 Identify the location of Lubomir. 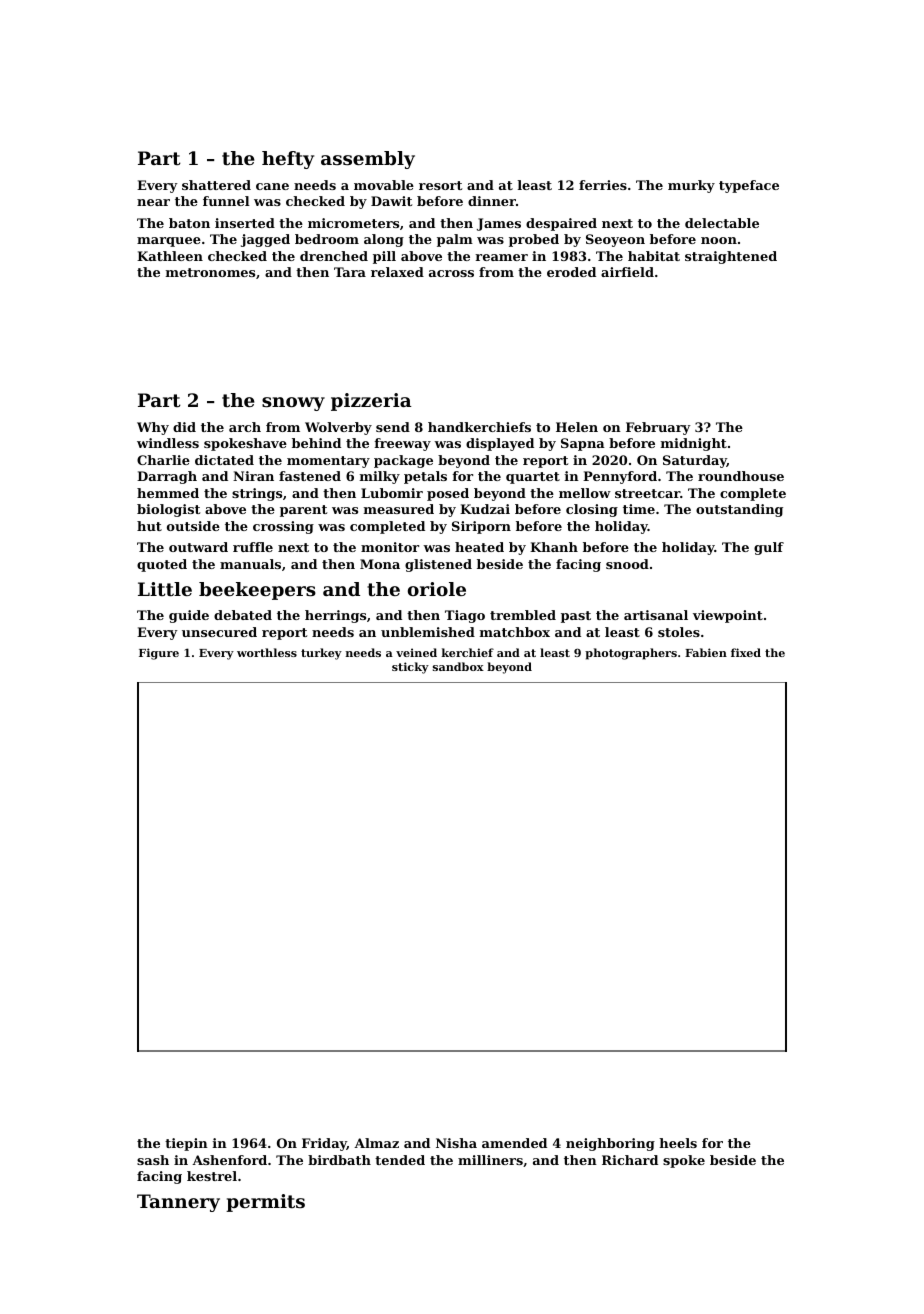
(392, 493).
